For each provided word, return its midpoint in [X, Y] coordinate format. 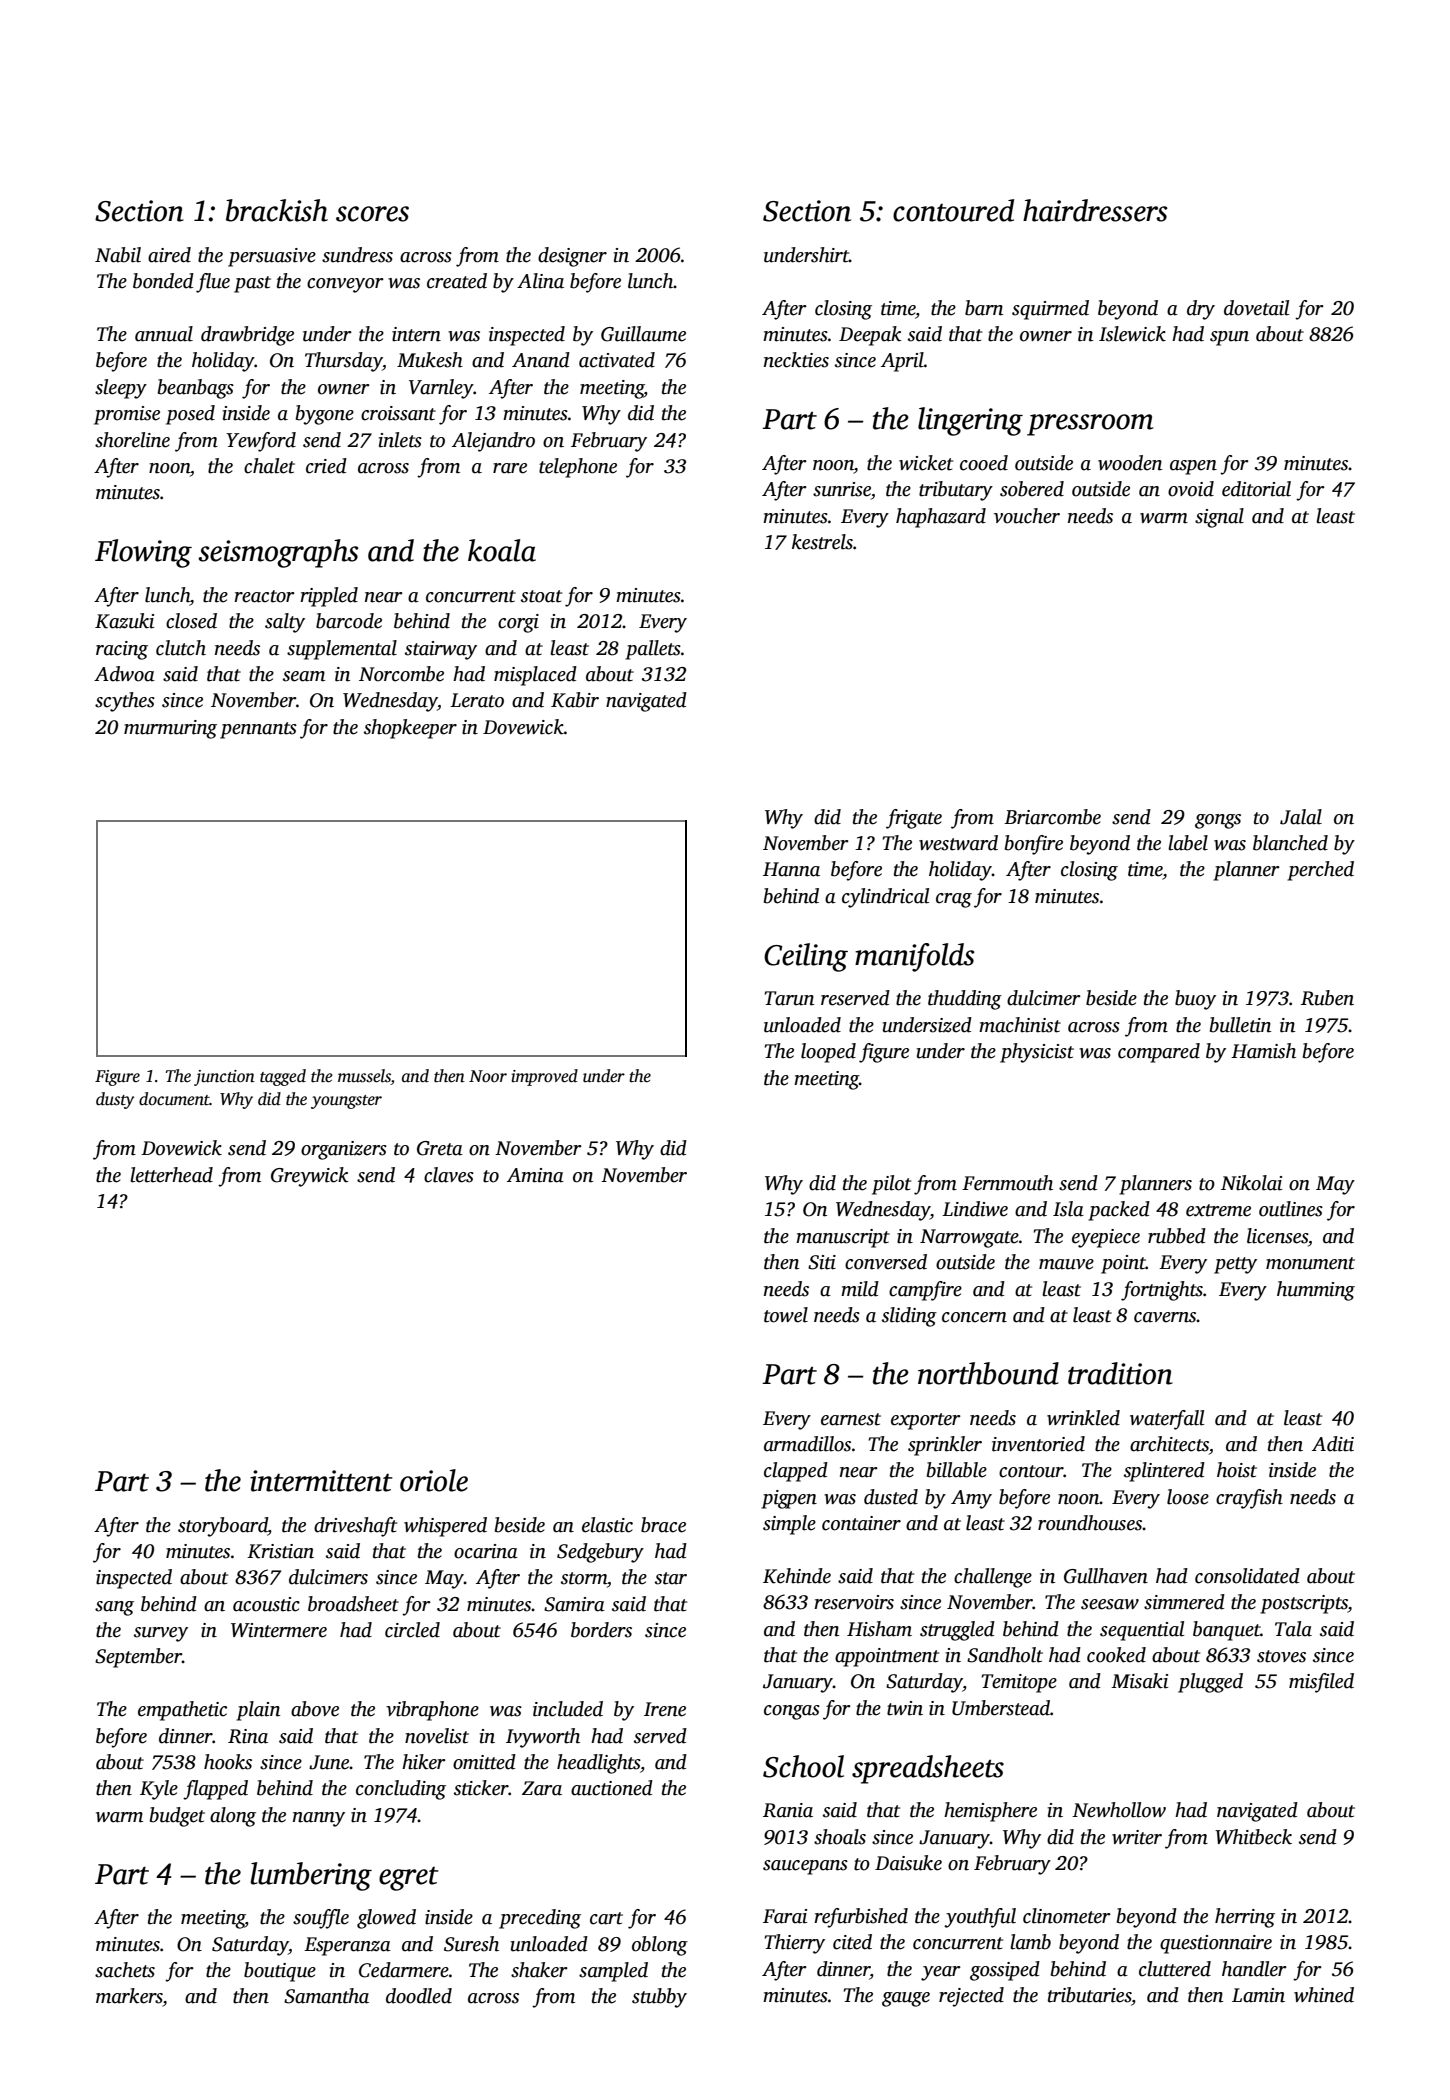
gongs [1218, 821]
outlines [1291, 1209]
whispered [445, 1527]
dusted [891, 1497]
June [329, 1762]
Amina [535, 1175]
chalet [269, 466]
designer [572, 257]
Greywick [310, 1177]
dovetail [1256, 308]
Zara [542, 1788]
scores [372, 214]
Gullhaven [1106, 1576]
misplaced [535, 676]
